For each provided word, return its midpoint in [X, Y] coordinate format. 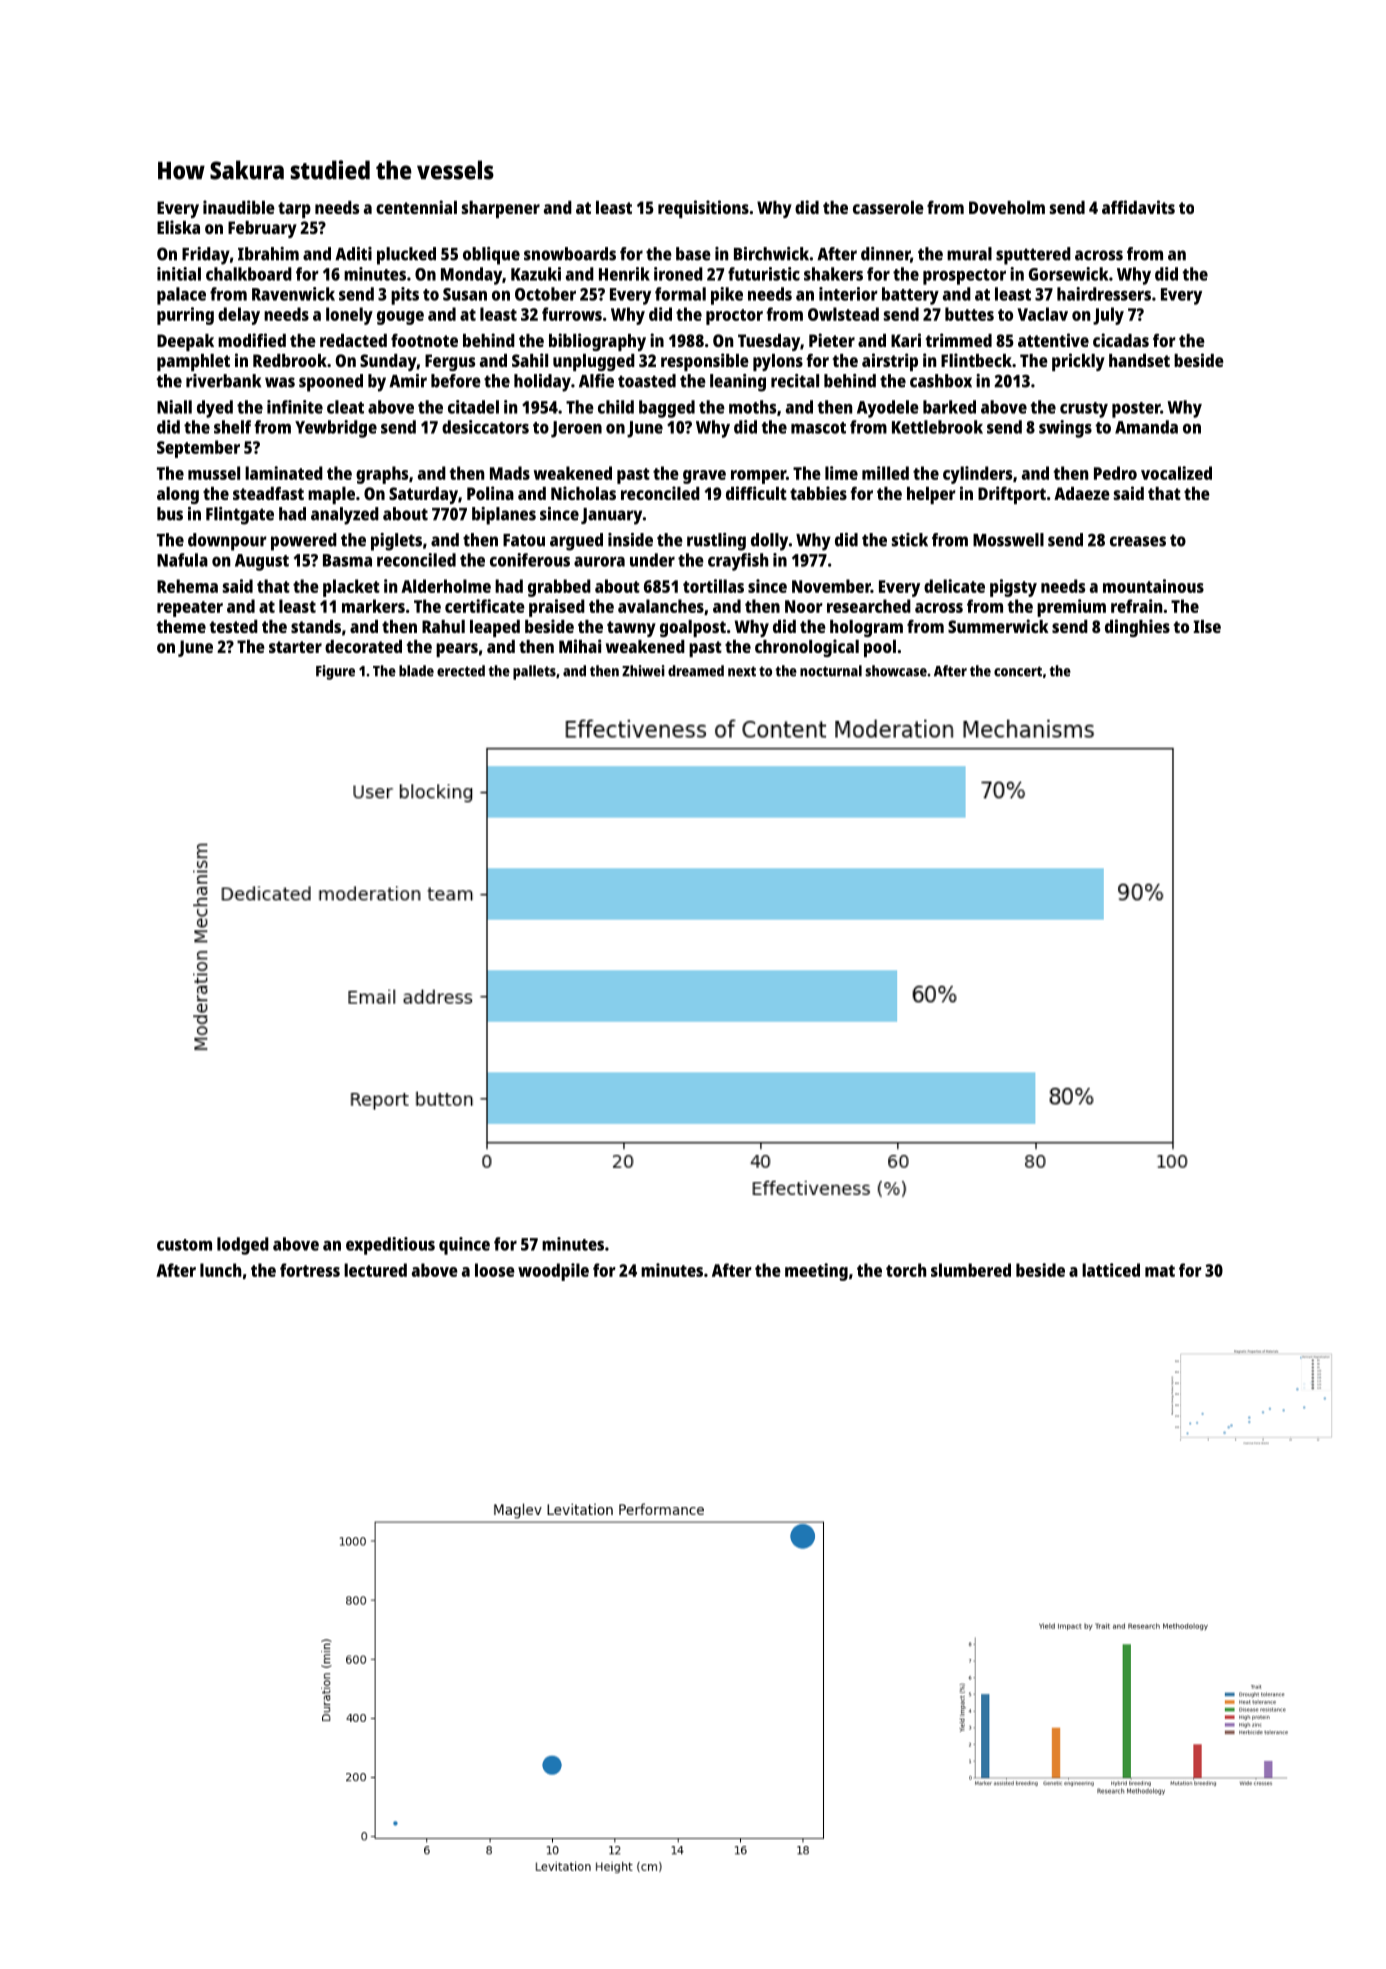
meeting [816, 1272]
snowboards [570, 254]
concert [1018, 671]
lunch [220, 1270]
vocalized [1176, 473]
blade [416, 671]
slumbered [971, 1270]
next [742, 671]
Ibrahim [268, 254]
